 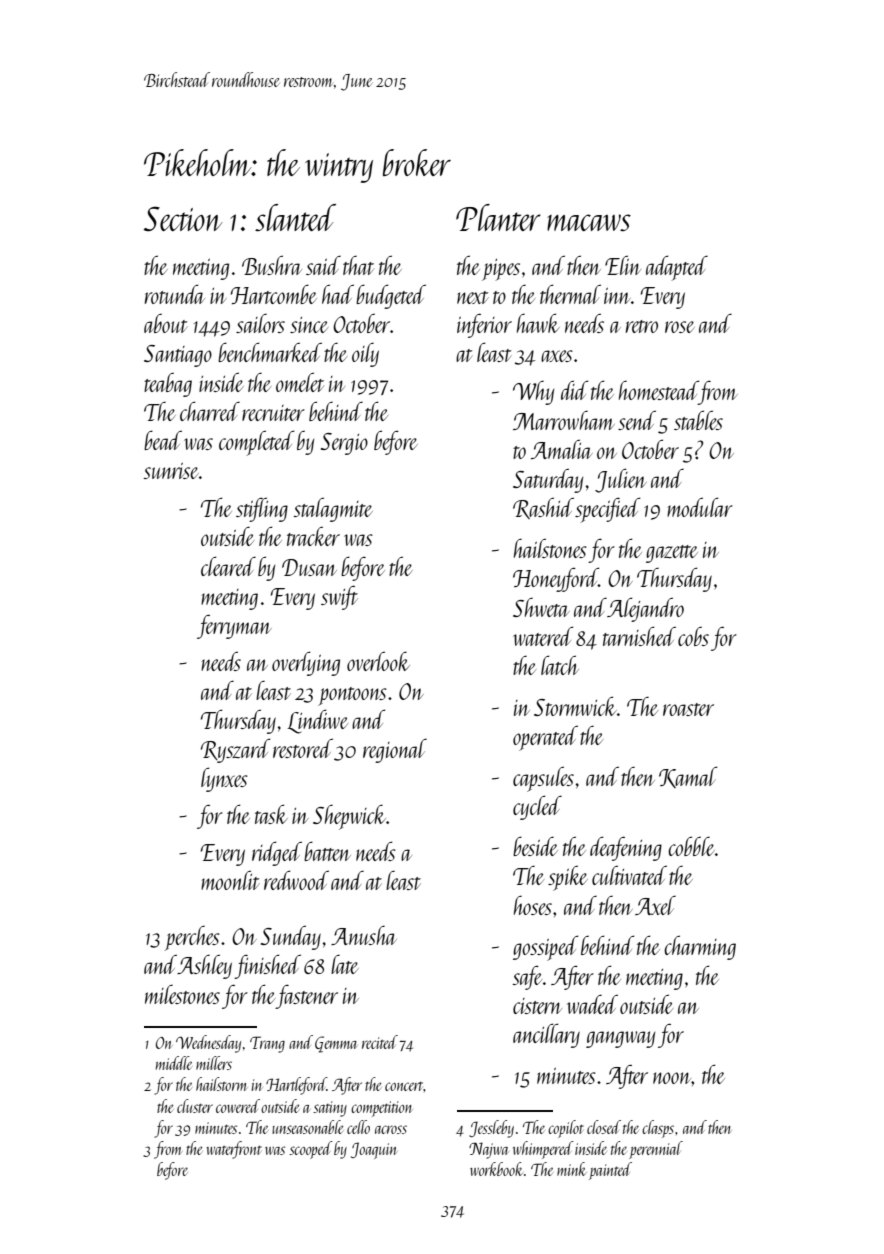 What do you see at coordinates (163, 440) in the screenshot?
I see `bead` at bounding box center [163, 440].
